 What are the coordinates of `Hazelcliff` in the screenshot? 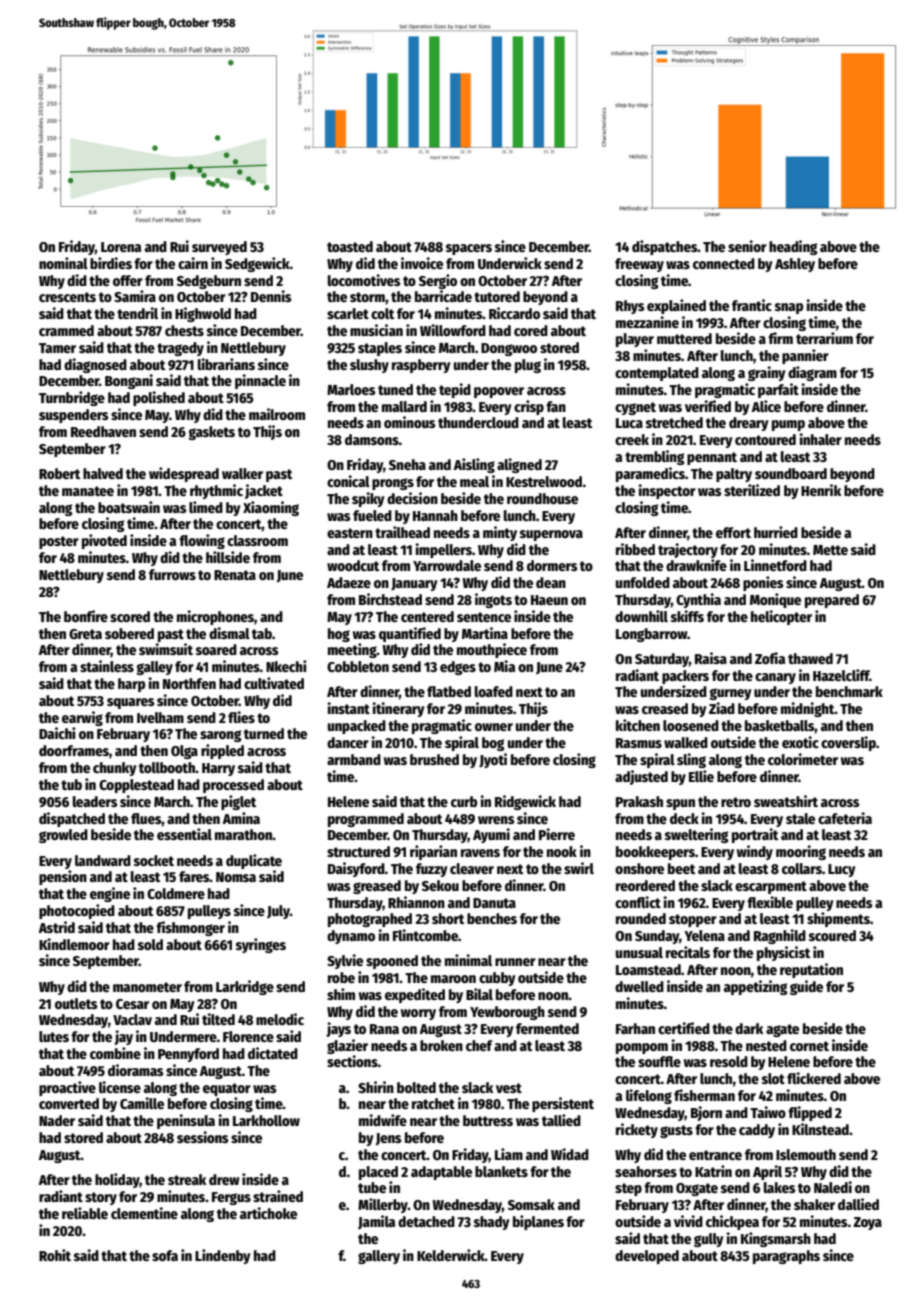 It's located at (841, 675).
